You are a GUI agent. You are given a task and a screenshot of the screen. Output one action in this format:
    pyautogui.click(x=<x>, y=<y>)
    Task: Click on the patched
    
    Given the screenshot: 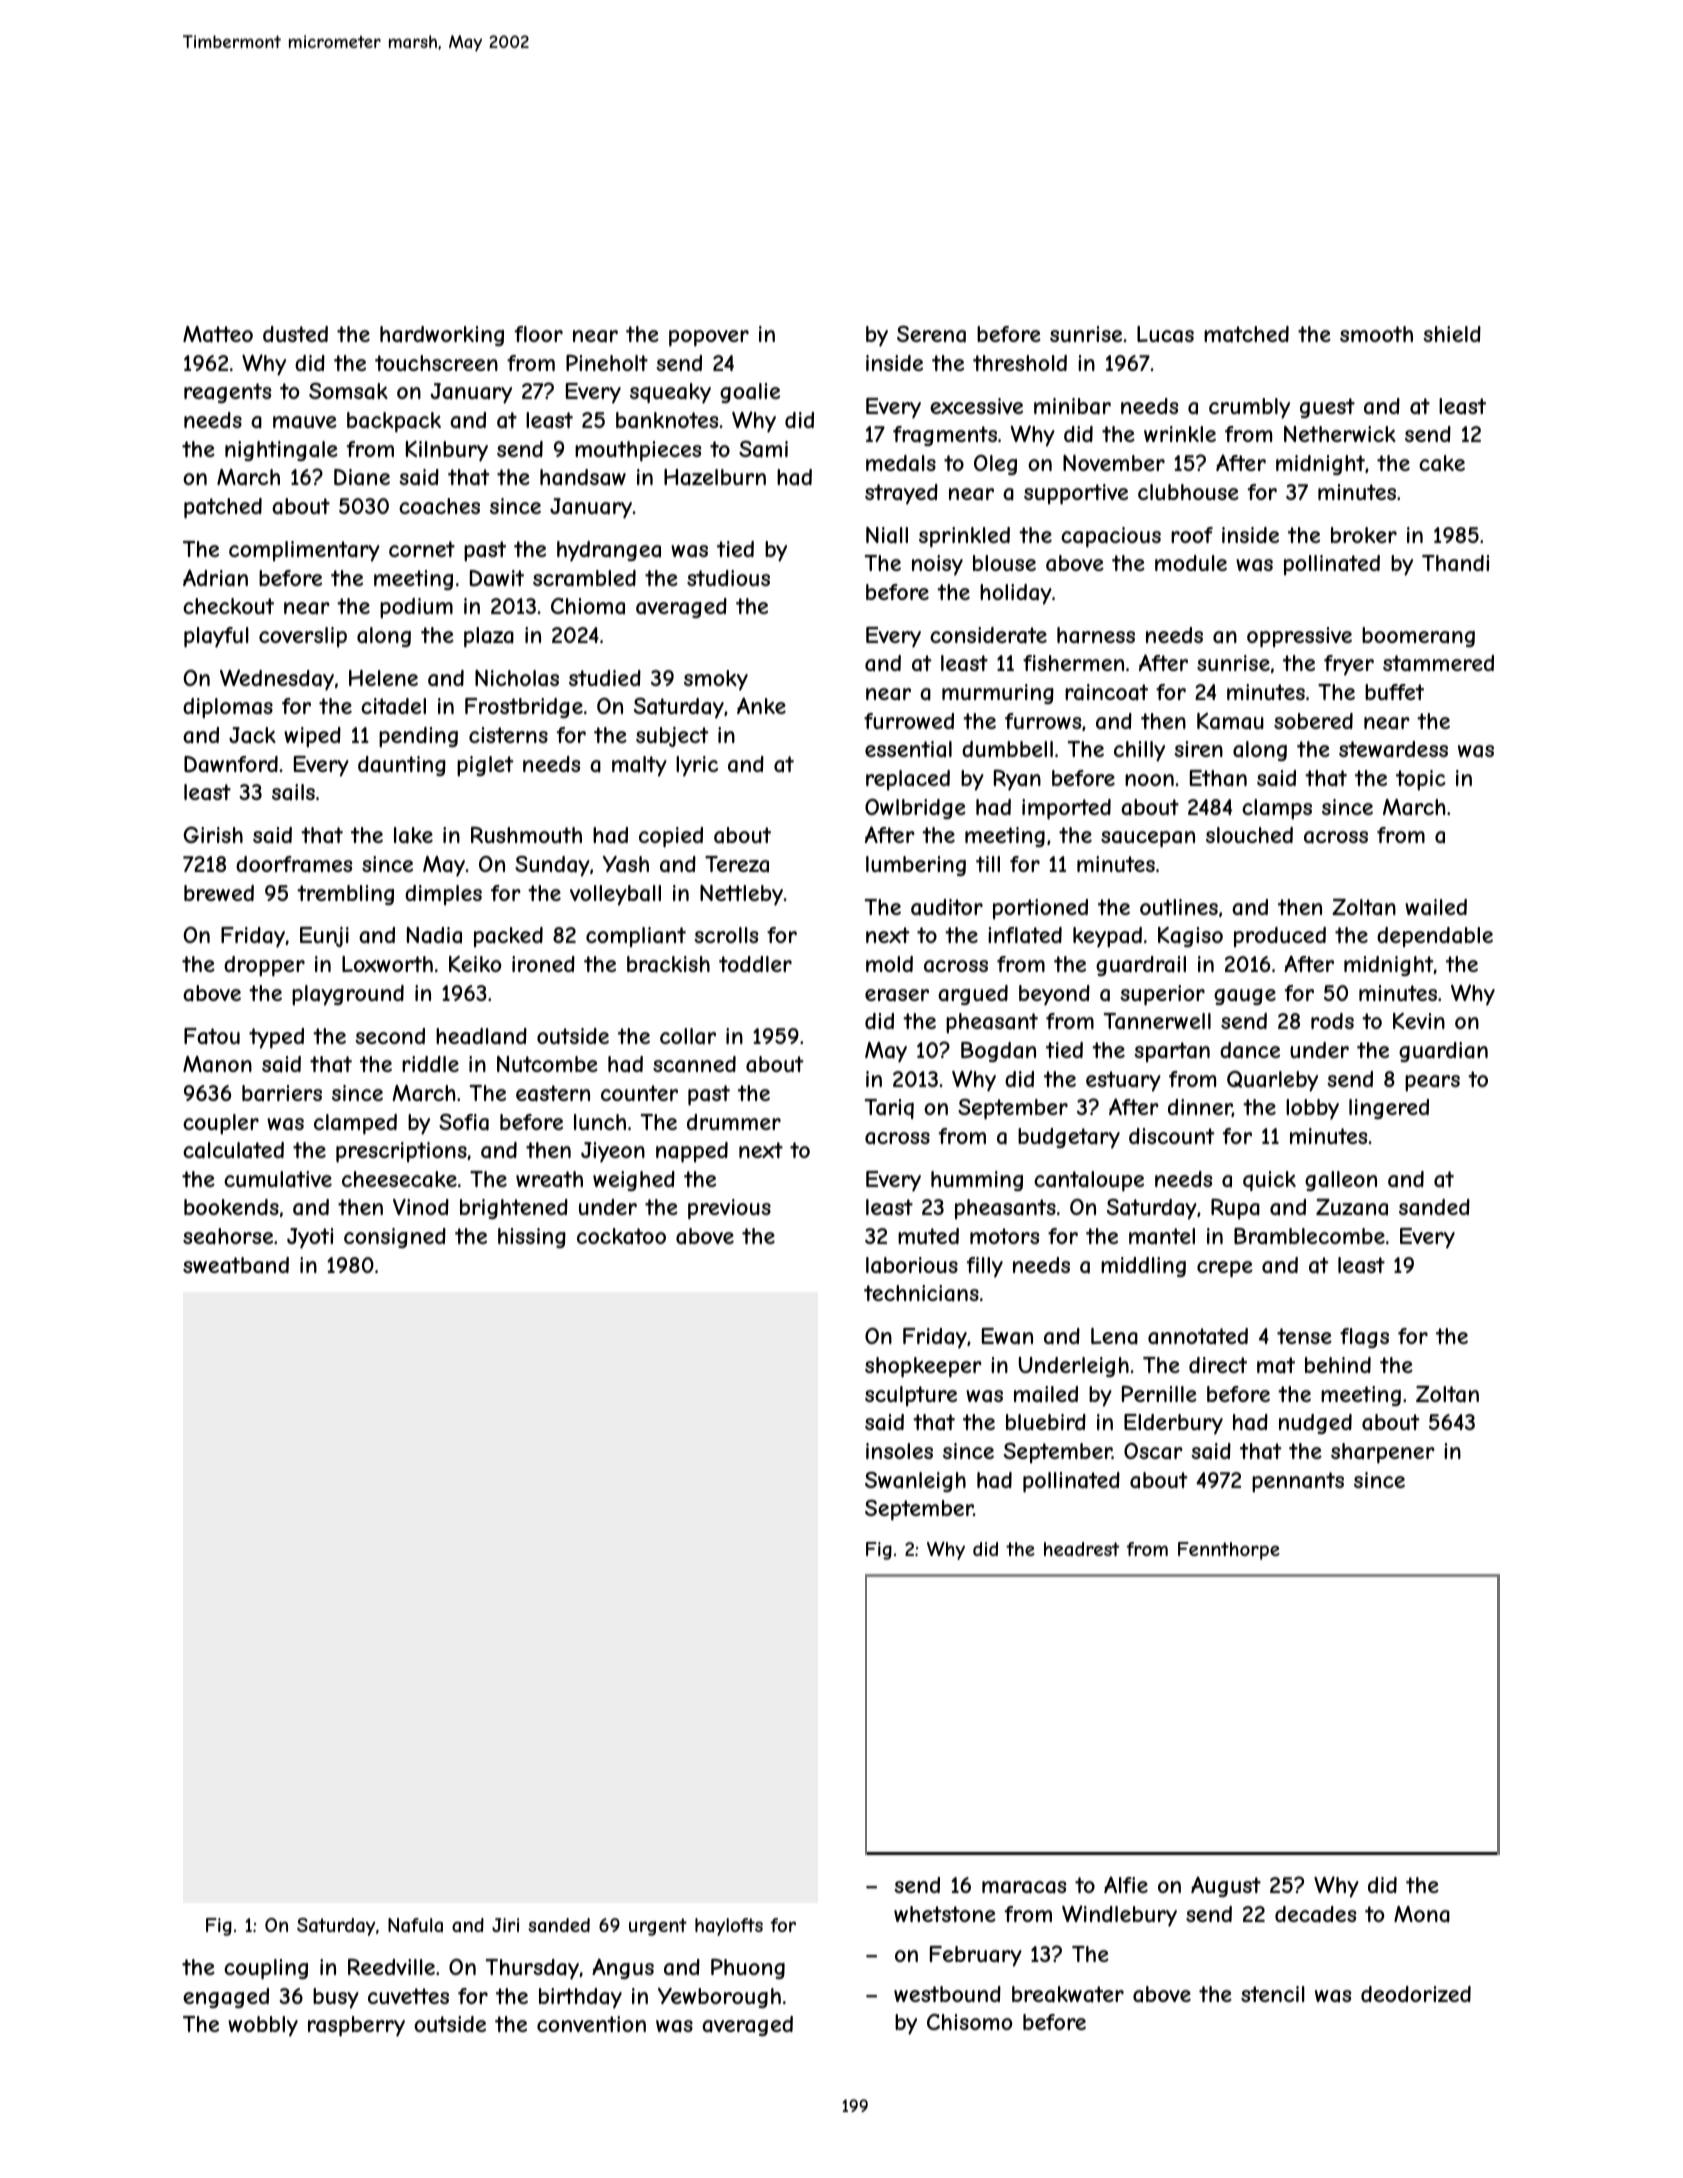 What is the action you would take?
    pyautogui.click(x=223, y=508)
